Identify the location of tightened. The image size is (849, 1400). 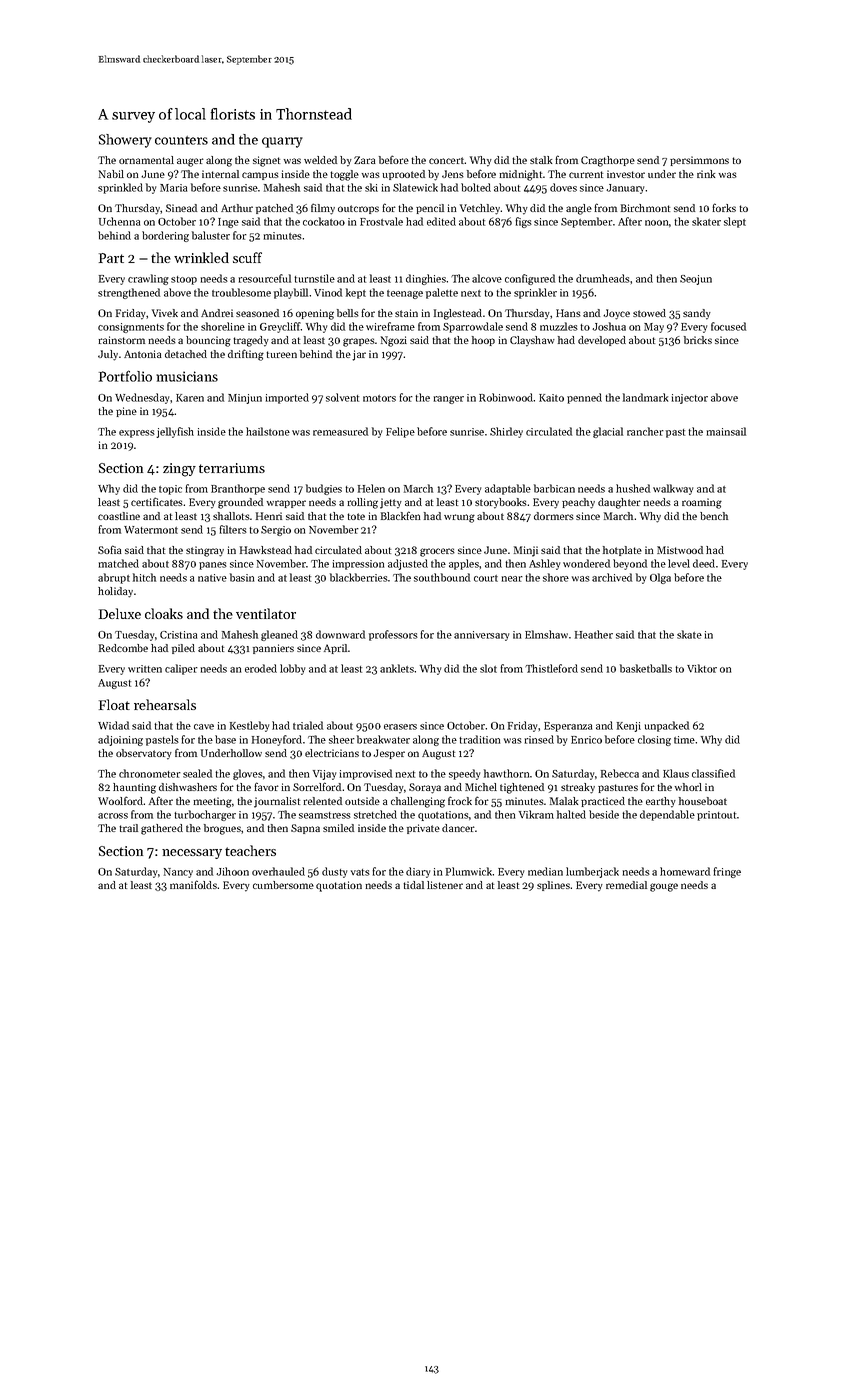
(522, 788).
